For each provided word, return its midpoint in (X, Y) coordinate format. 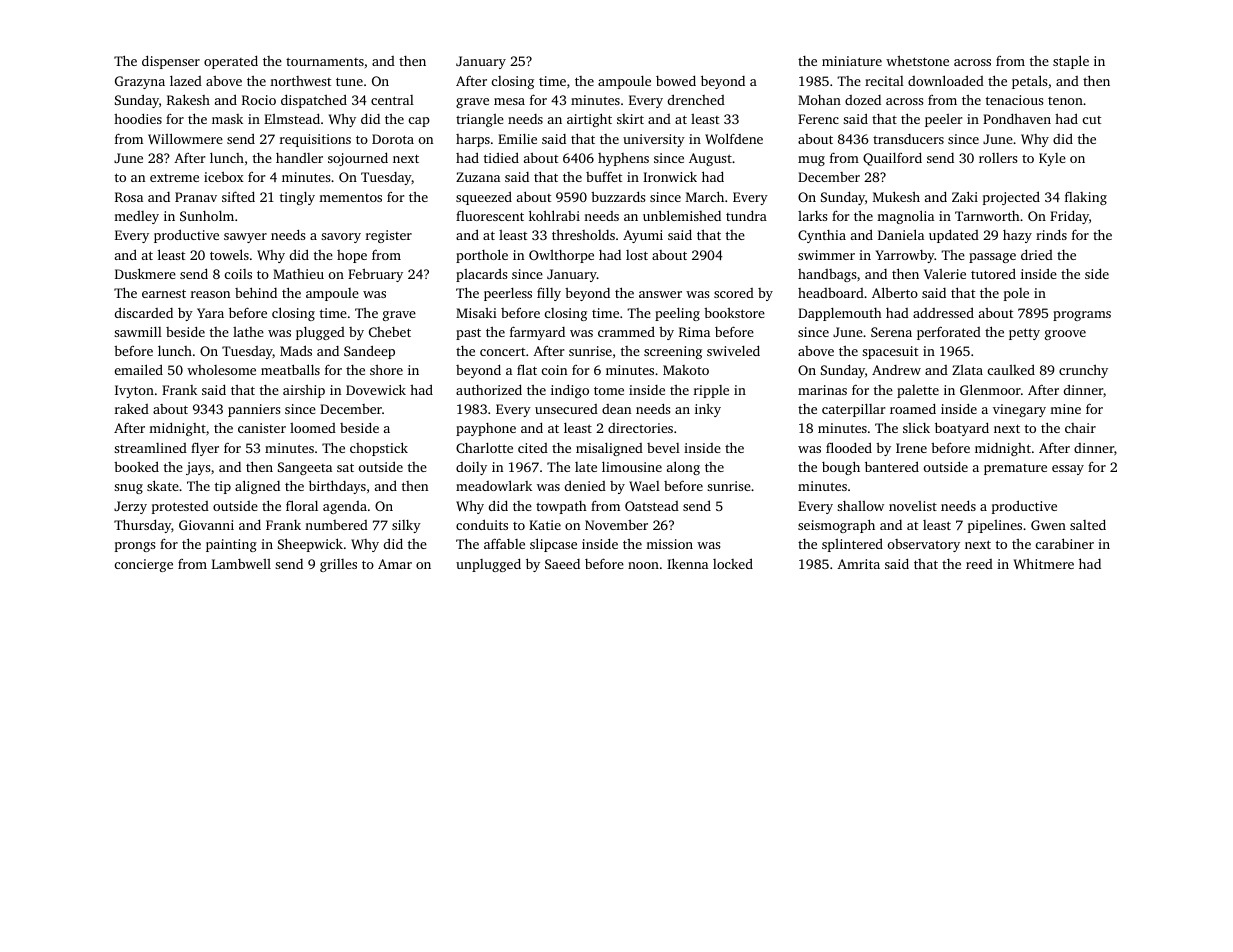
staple (1071, 62)
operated (231, 62)
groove (1065, 335)
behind (256, 292)
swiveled (733, 350)
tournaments (325, 61)
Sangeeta (305, 468)
